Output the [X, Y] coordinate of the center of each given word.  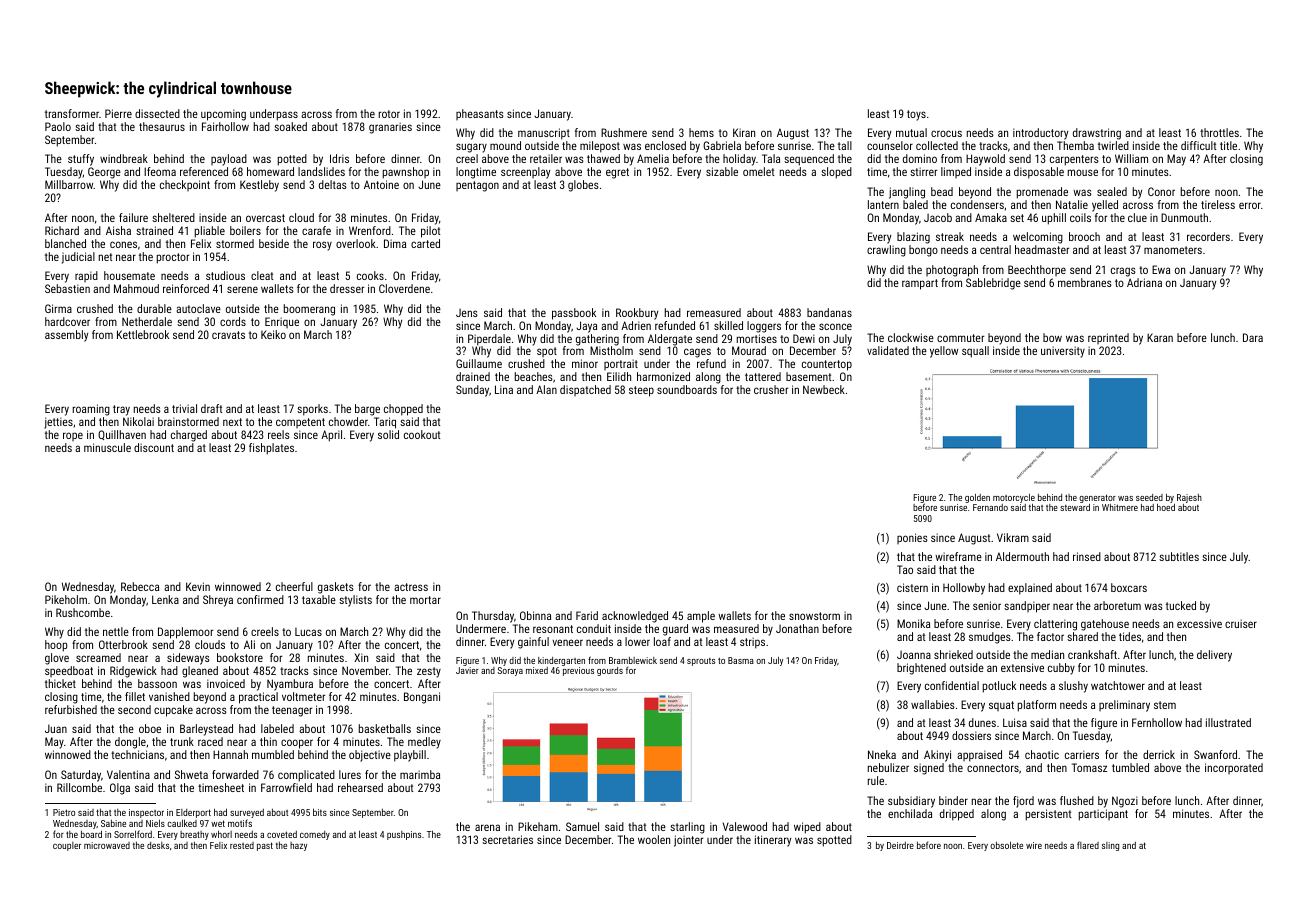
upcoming [223, 115]
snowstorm [814, 616]
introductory [1040, 134]
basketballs [385, 728]
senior [987, 605]
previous [578, 671]
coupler [67, 846]
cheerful [294, 586]
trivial [184, 408]
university [1063, 352]
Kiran [744, 132]
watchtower [1118, 685]
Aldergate [670, 340]
